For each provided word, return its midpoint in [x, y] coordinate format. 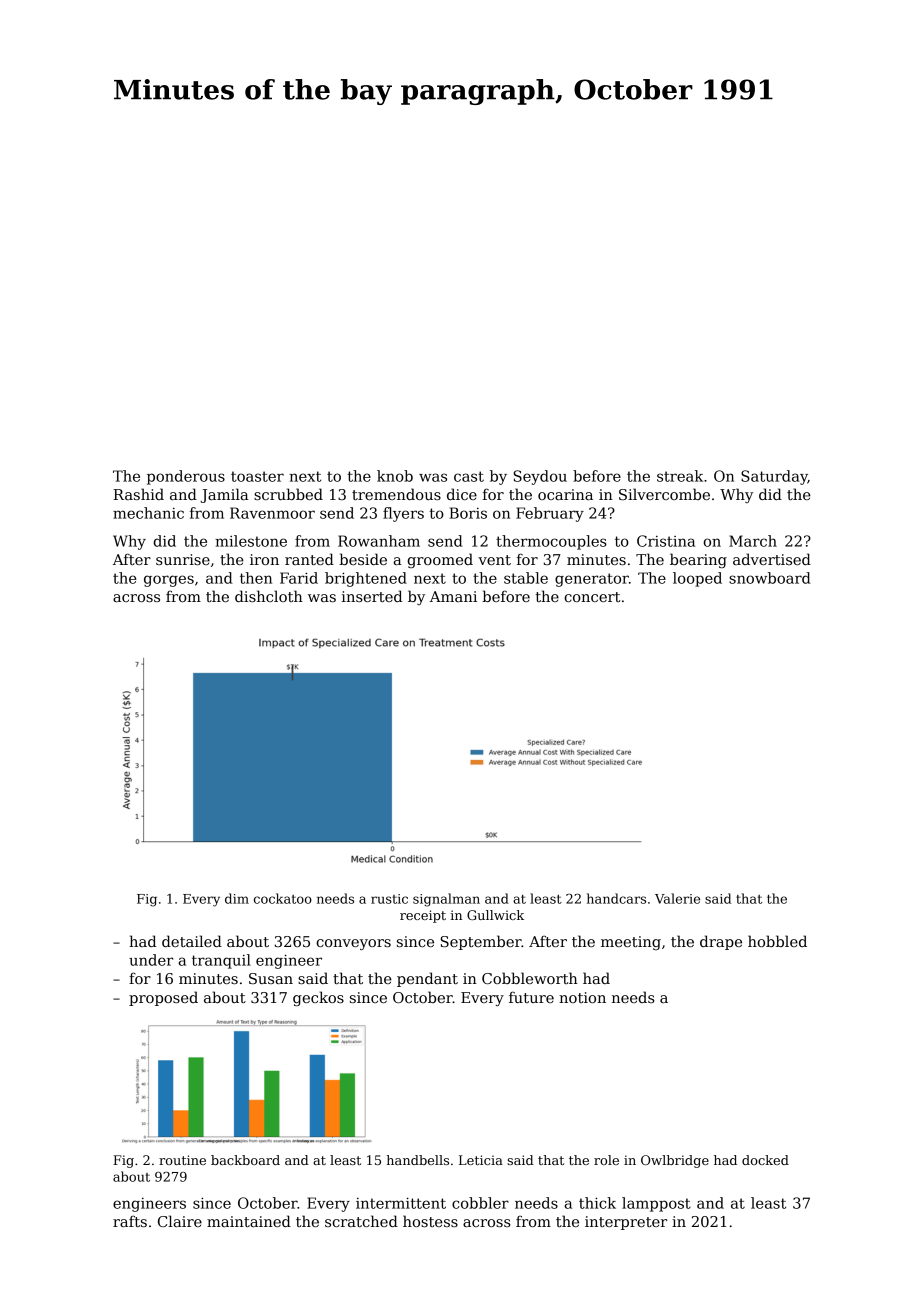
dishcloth [269, 596]
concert [592, 597]
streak [680, 476]
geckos [318, 998]
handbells [418, 1160]
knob [395, 476]
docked [765, 1160]
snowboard [770, 578]
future [531, 997]
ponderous [186, 477]
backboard [245, 1160]
